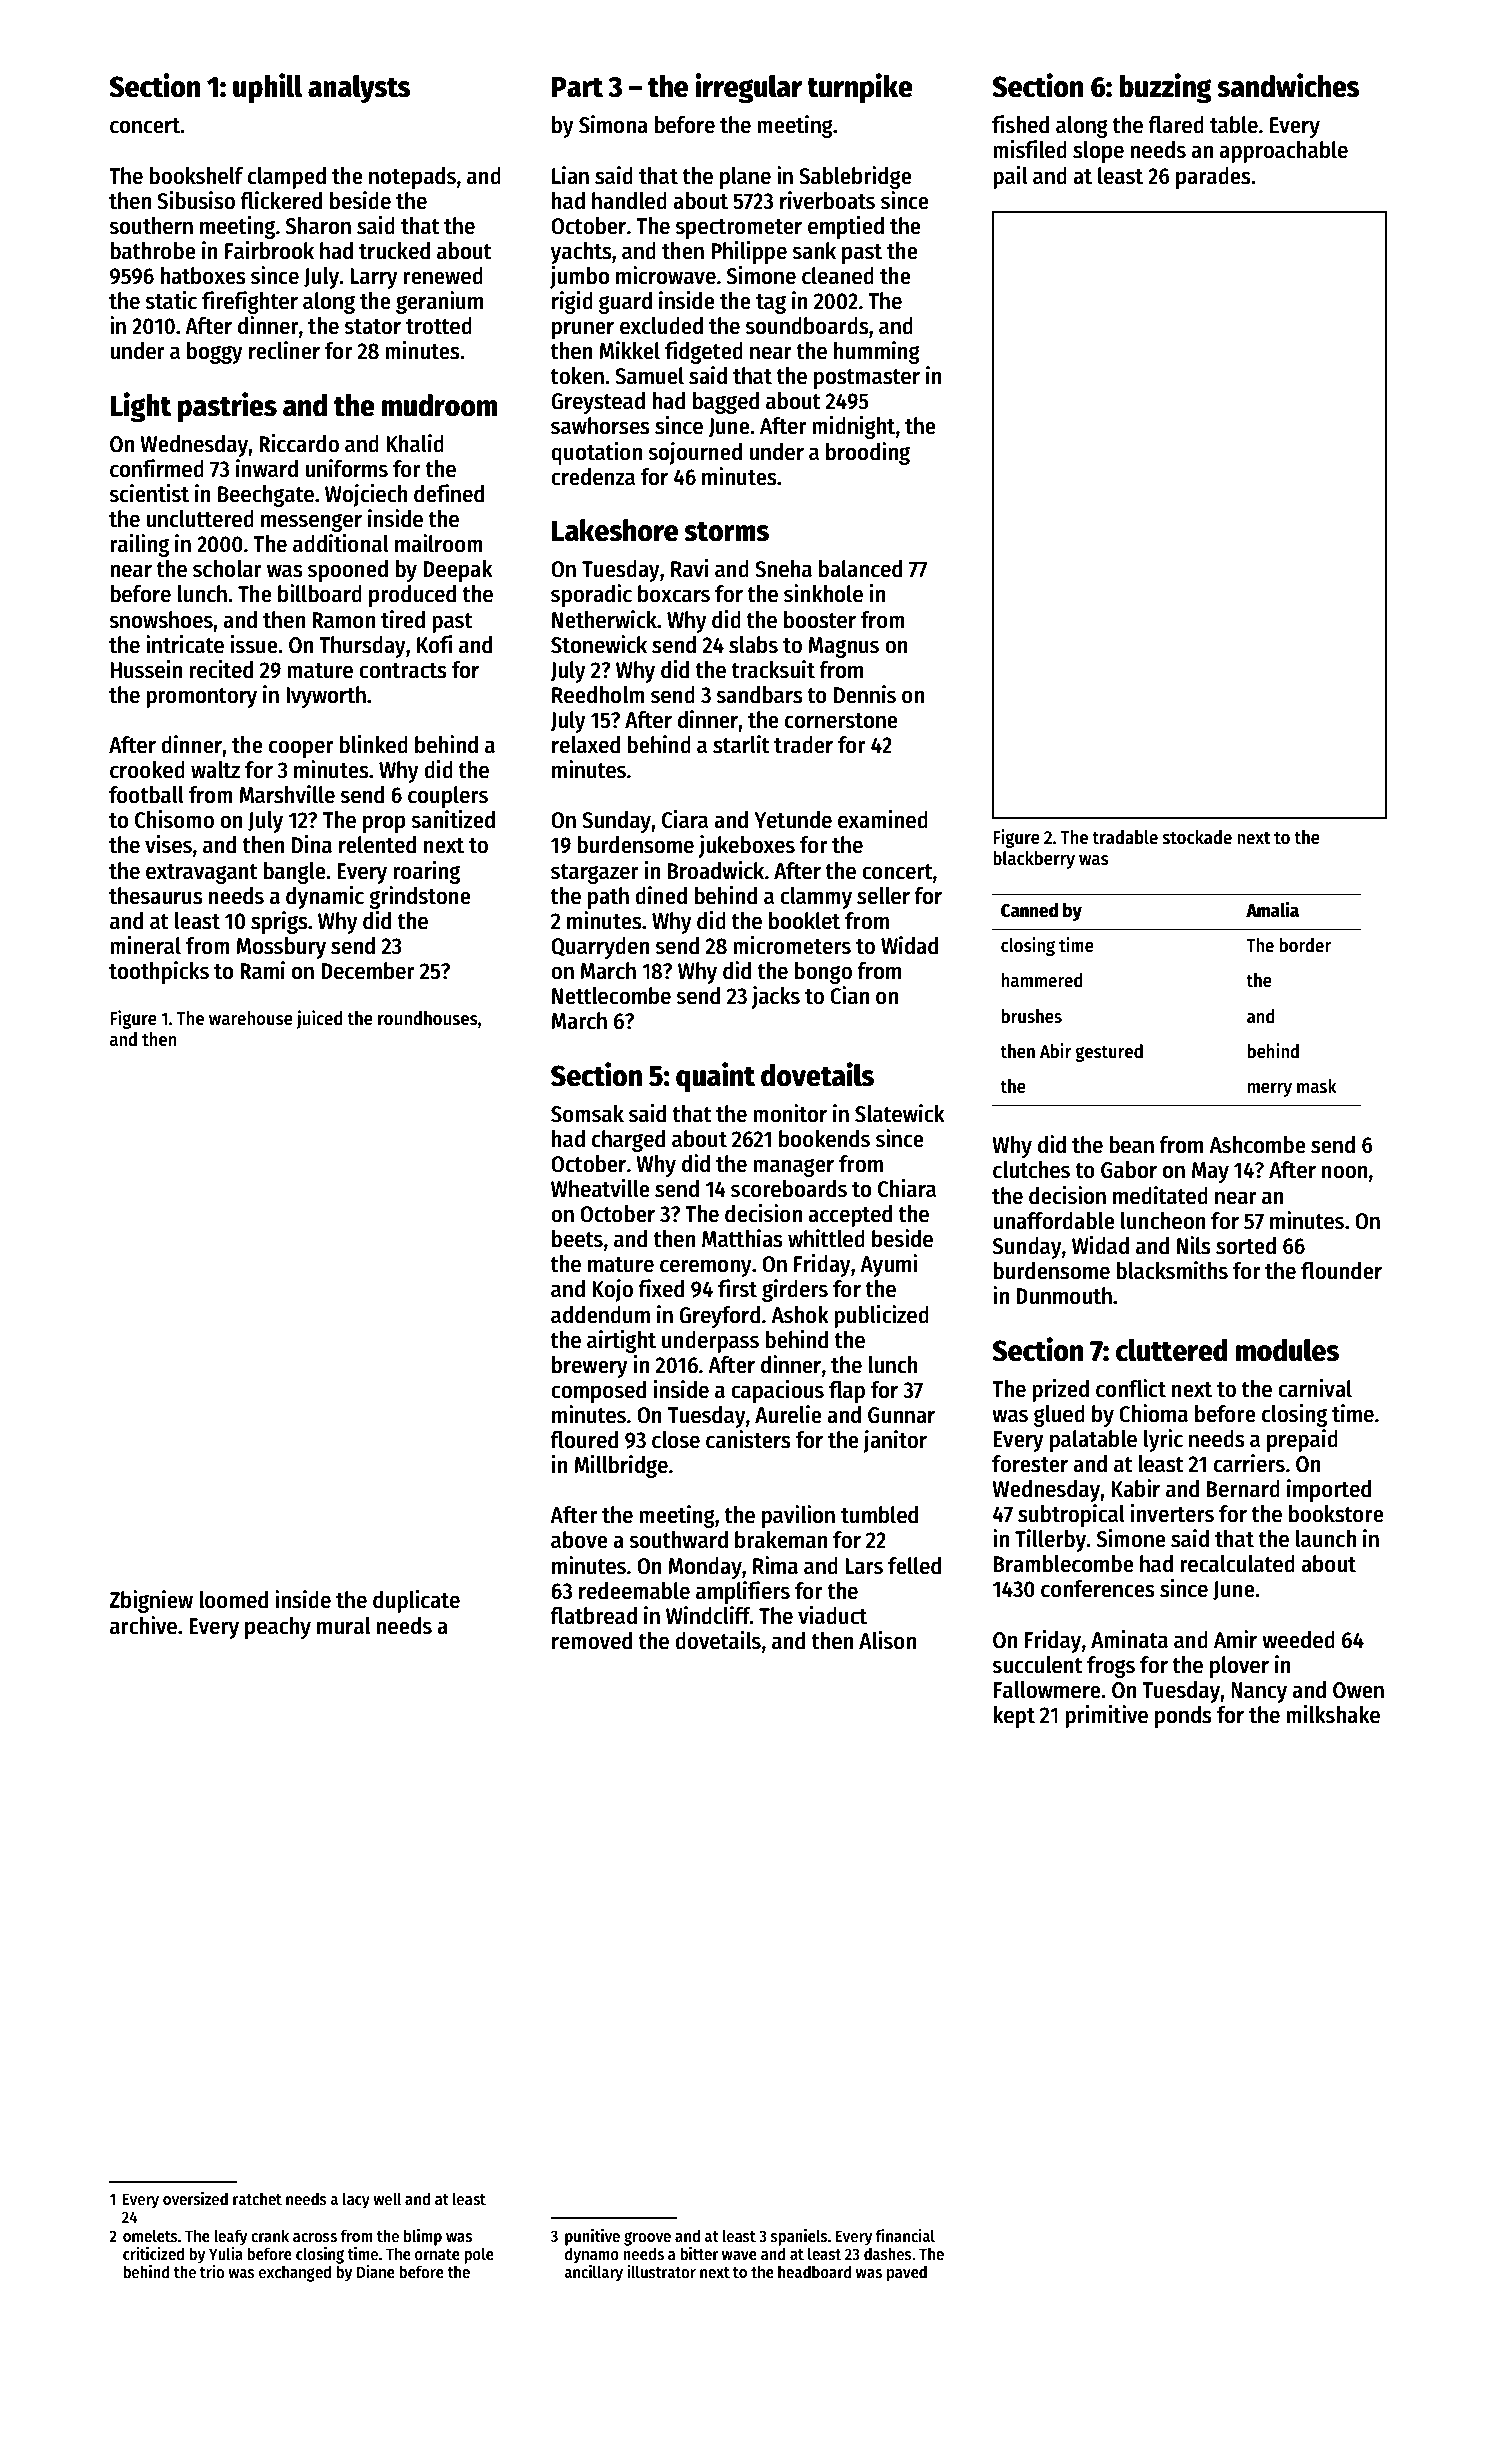 The image size is (1496, 2464). Describe the element at coordinates (586, 745) in the image. I see `relaxed` at that location.
